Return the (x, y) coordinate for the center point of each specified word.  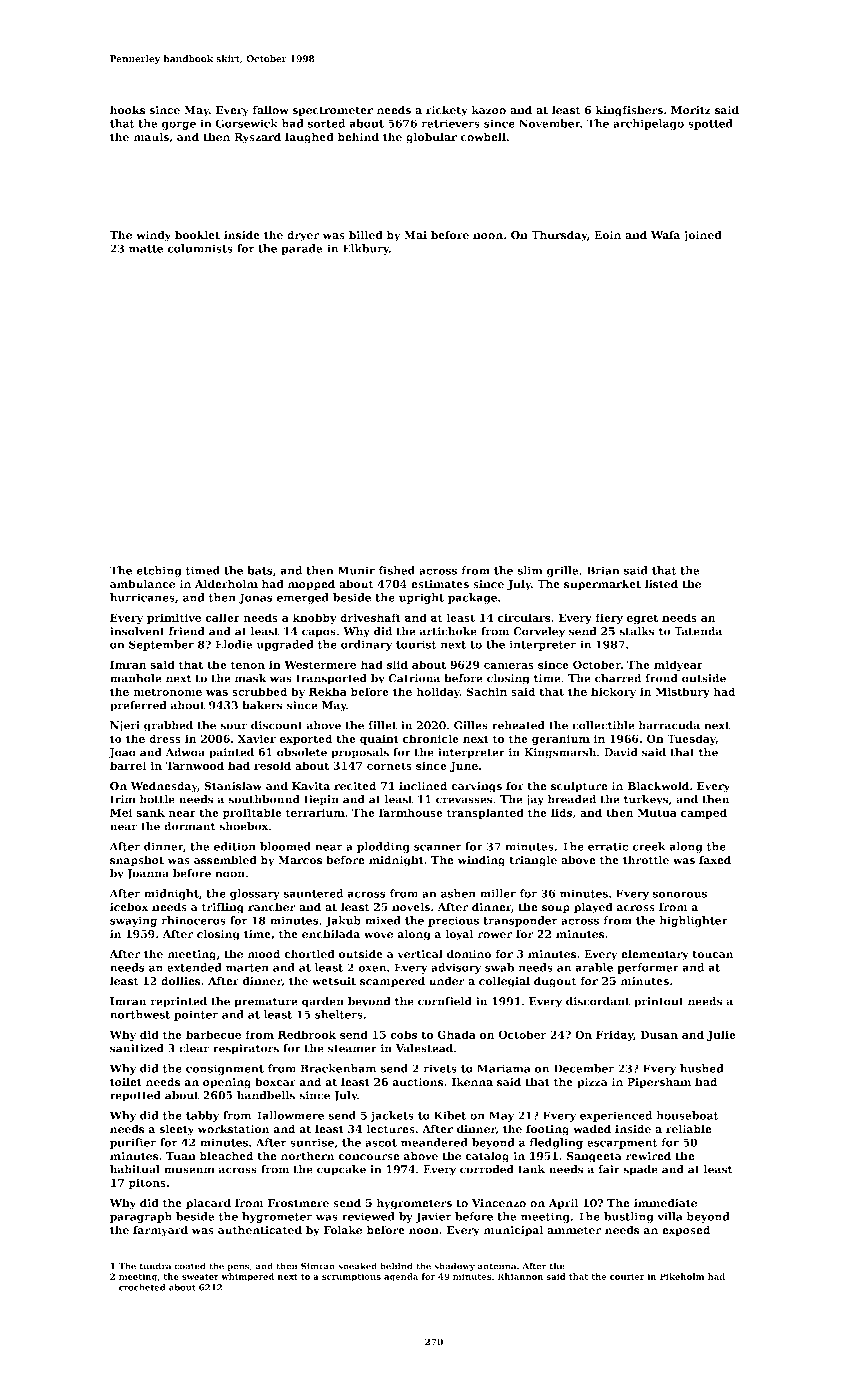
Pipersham (659, 1083)
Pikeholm (682, 1276)
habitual (135, 1169)
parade (302, 249)
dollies (181, 981)
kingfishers (629, 111)
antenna (497, 1266)
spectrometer (333, 111)
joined (702, 236)
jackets (392, 1116)
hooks (127, 110)
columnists (200, 248)
